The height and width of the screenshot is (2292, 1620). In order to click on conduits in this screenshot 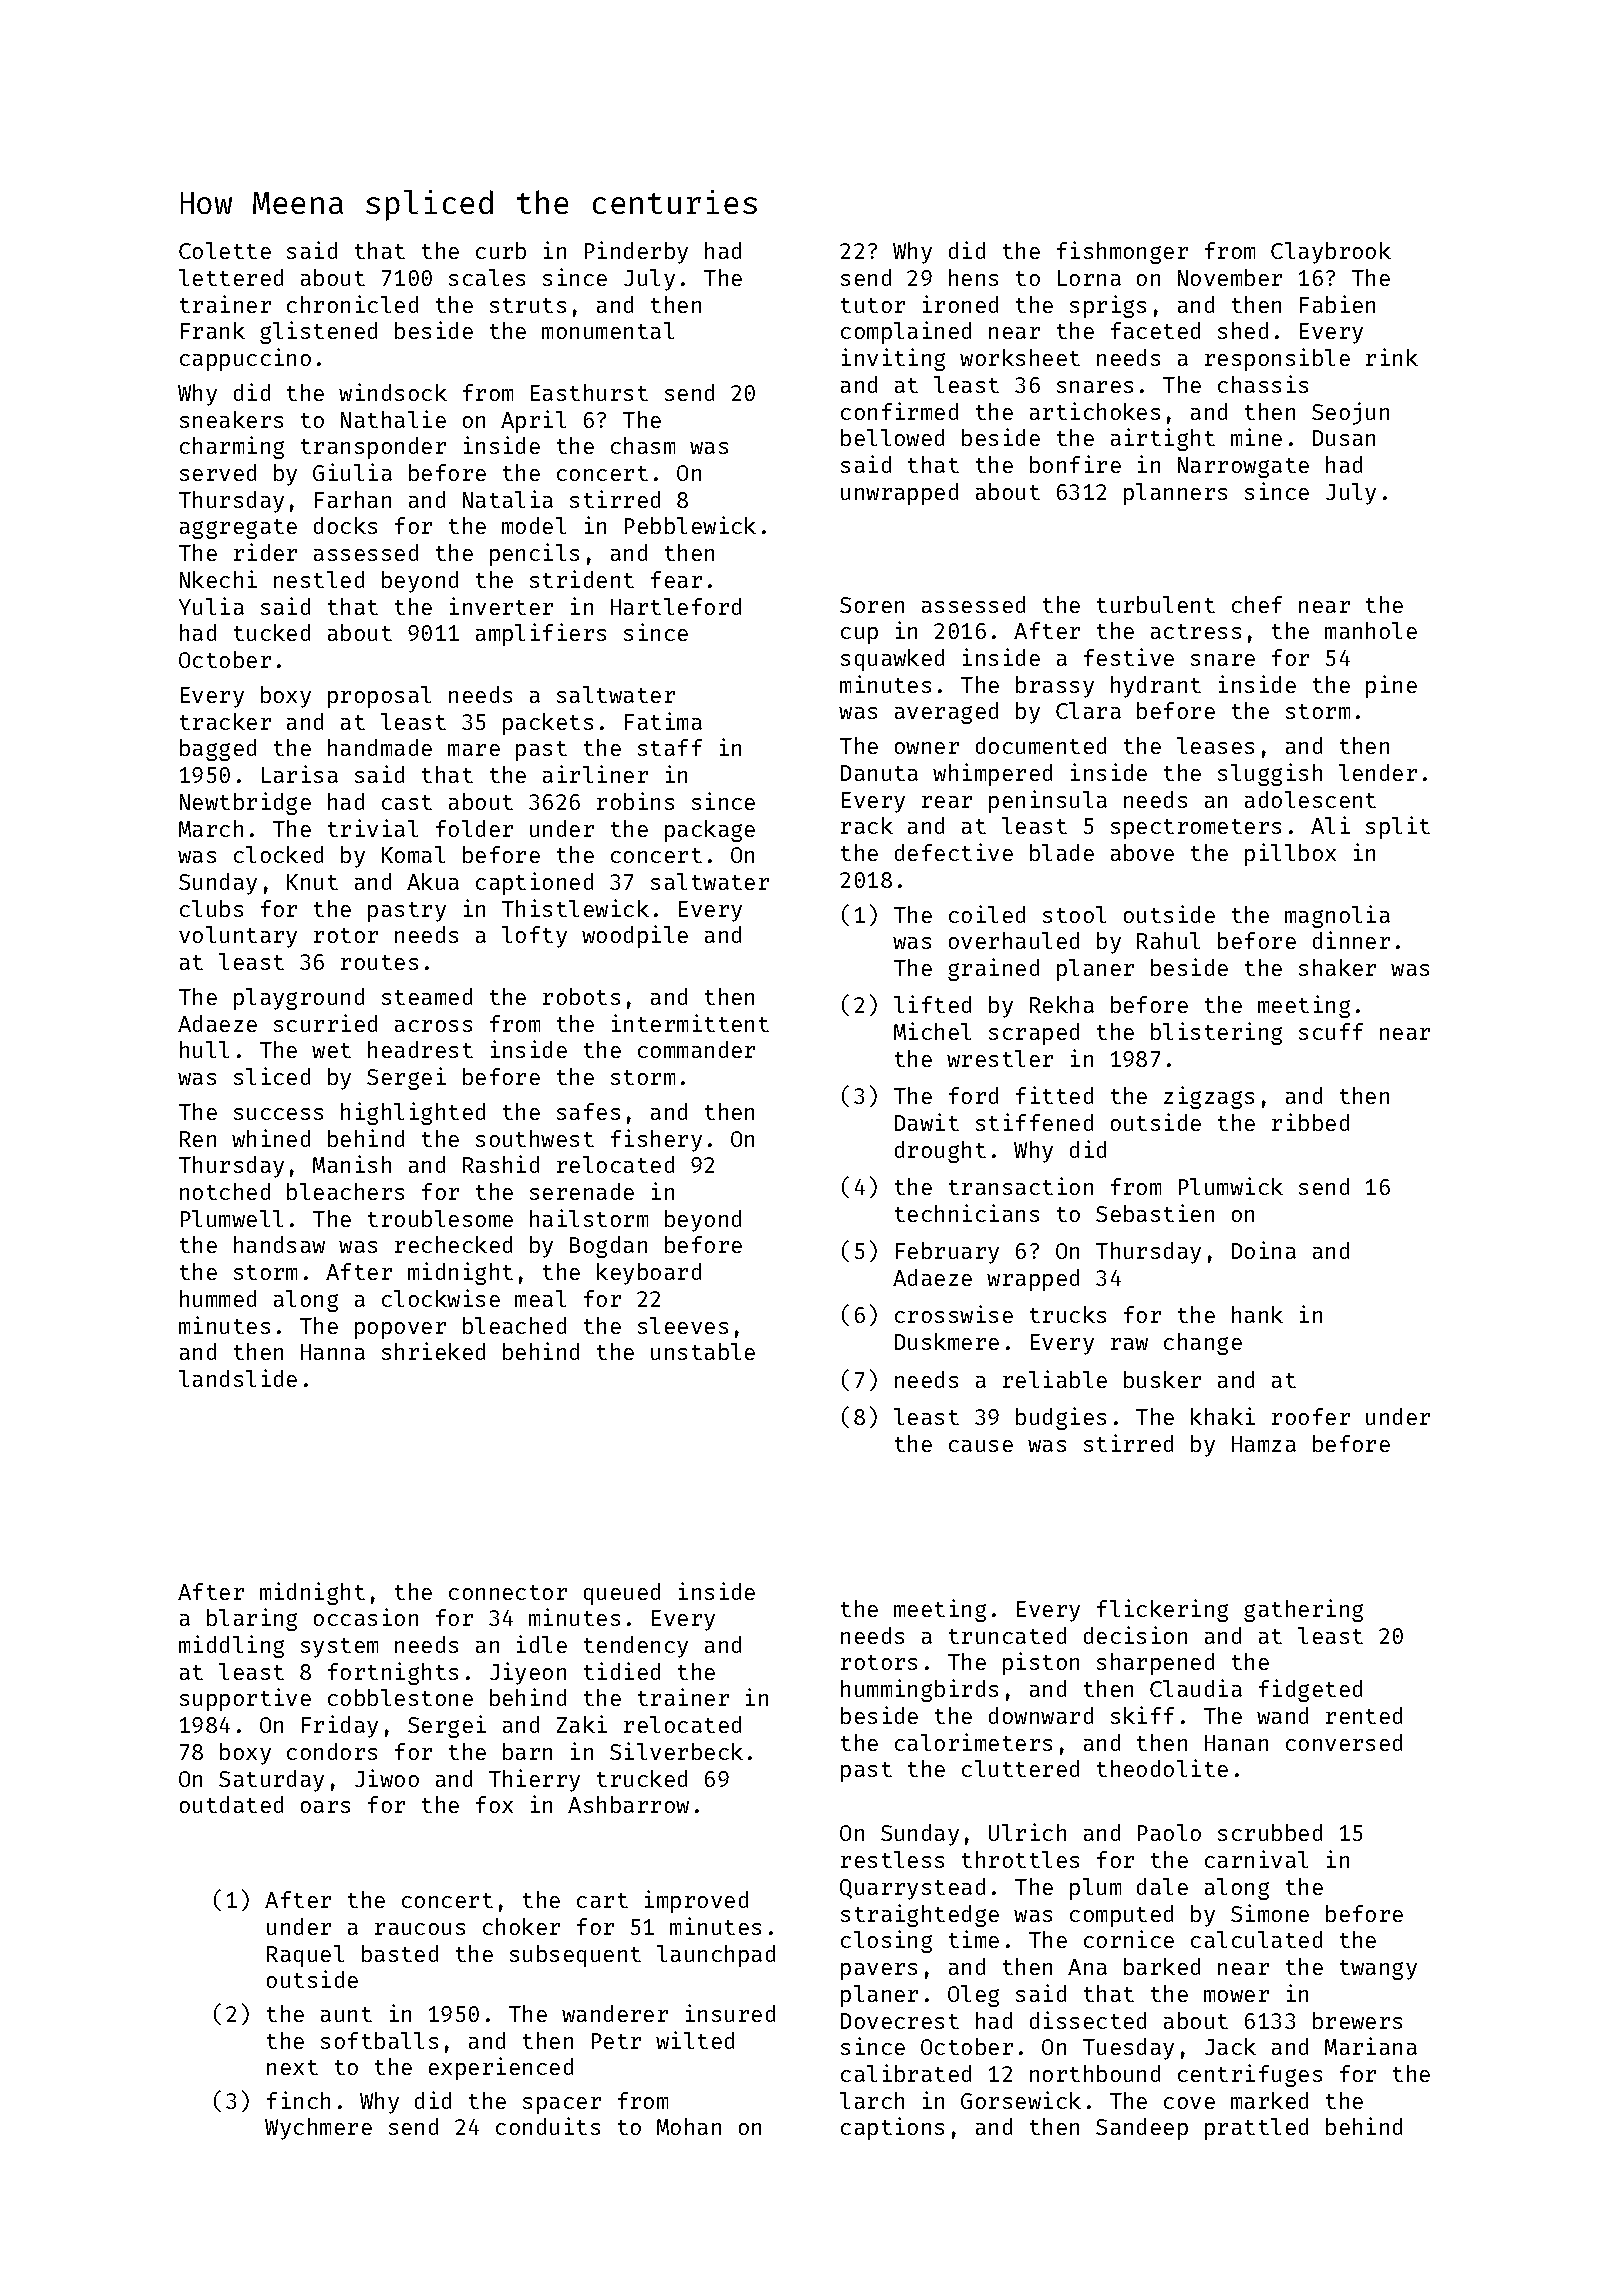, I will do `click(548, 2126)`.
